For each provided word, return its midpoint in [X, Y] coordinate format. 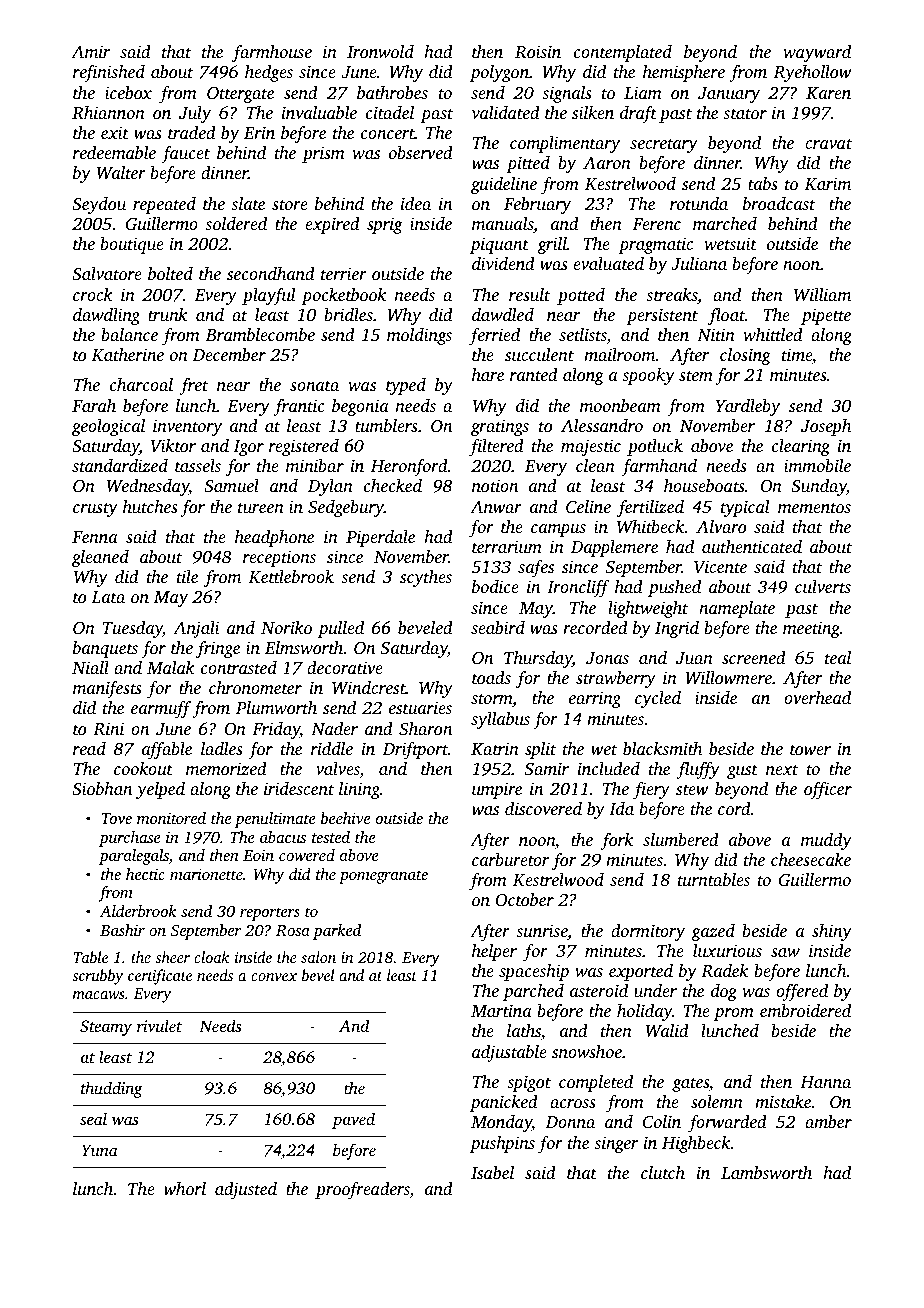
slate [248, 203]
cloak [211, 957]
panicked [504, 1103]
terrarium [507, 546]
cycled [658, 699]
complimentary [565, 144]
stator [745, 113]
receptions [279, 558]
